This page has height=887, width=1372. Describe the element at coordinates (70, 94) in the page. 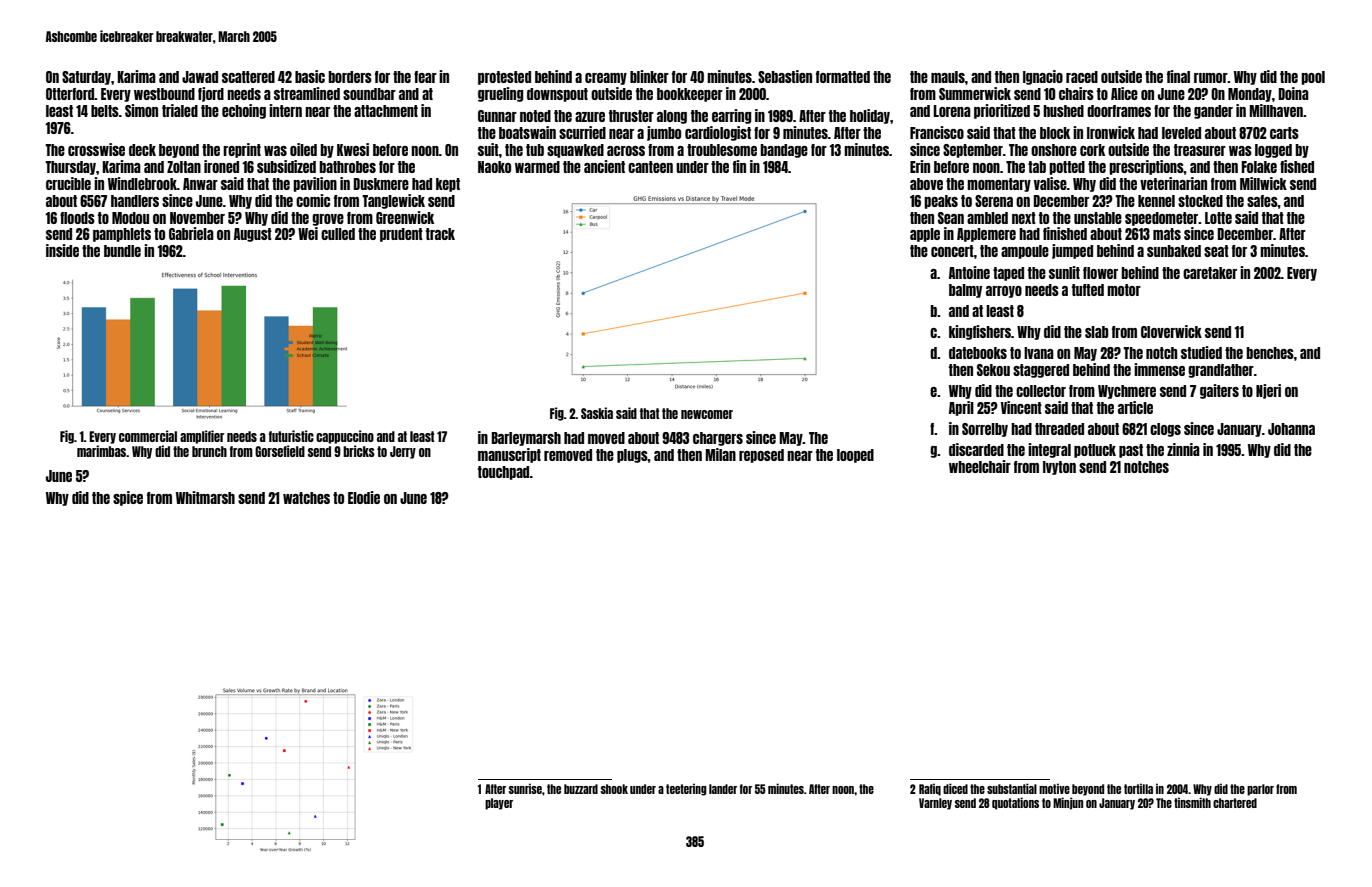

I see `Otterford` at that location.
